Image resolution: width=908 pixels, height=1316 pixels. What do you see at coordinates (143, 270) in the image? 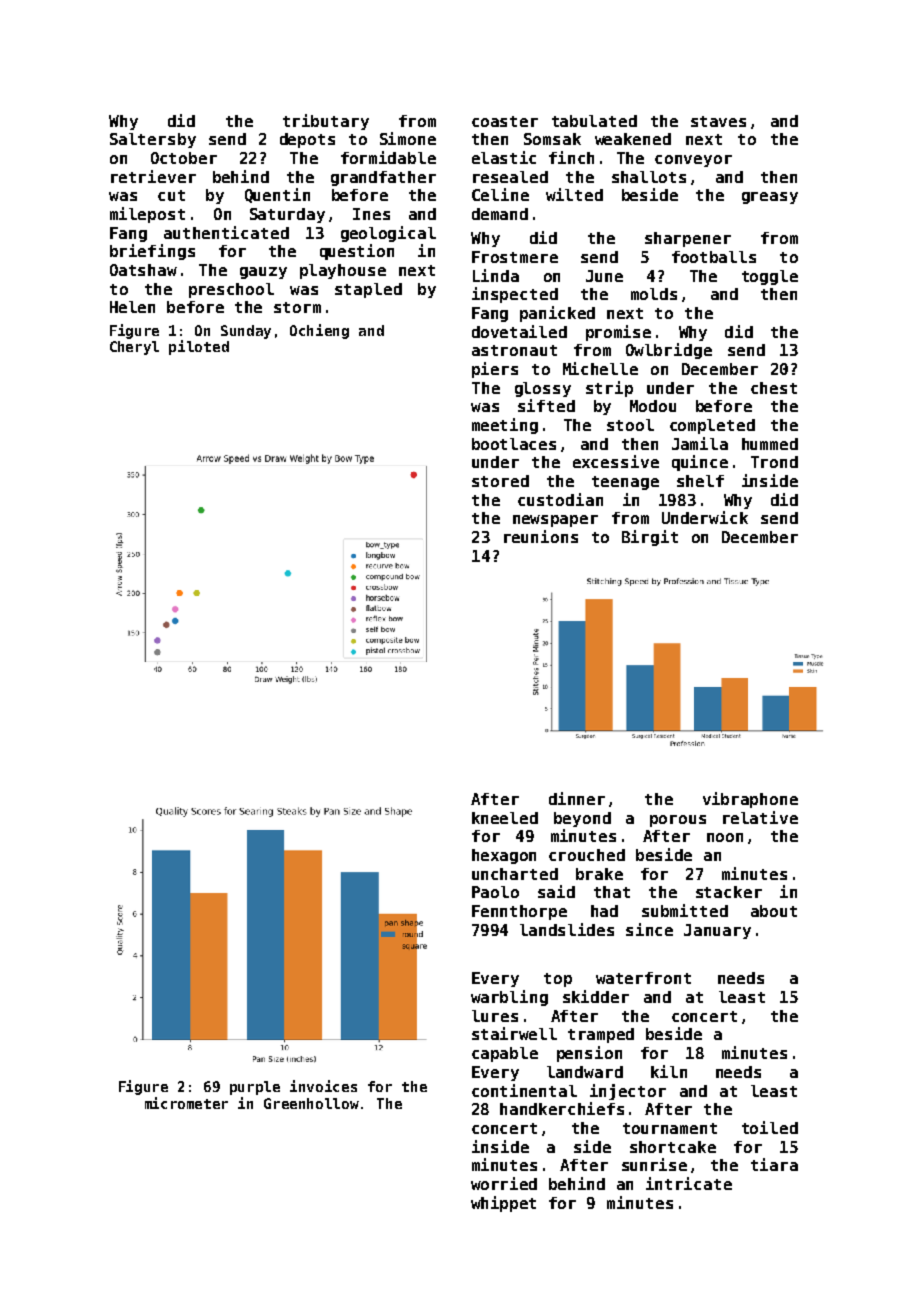
I see `Oatshaw` at bounding box center [143, 270].
